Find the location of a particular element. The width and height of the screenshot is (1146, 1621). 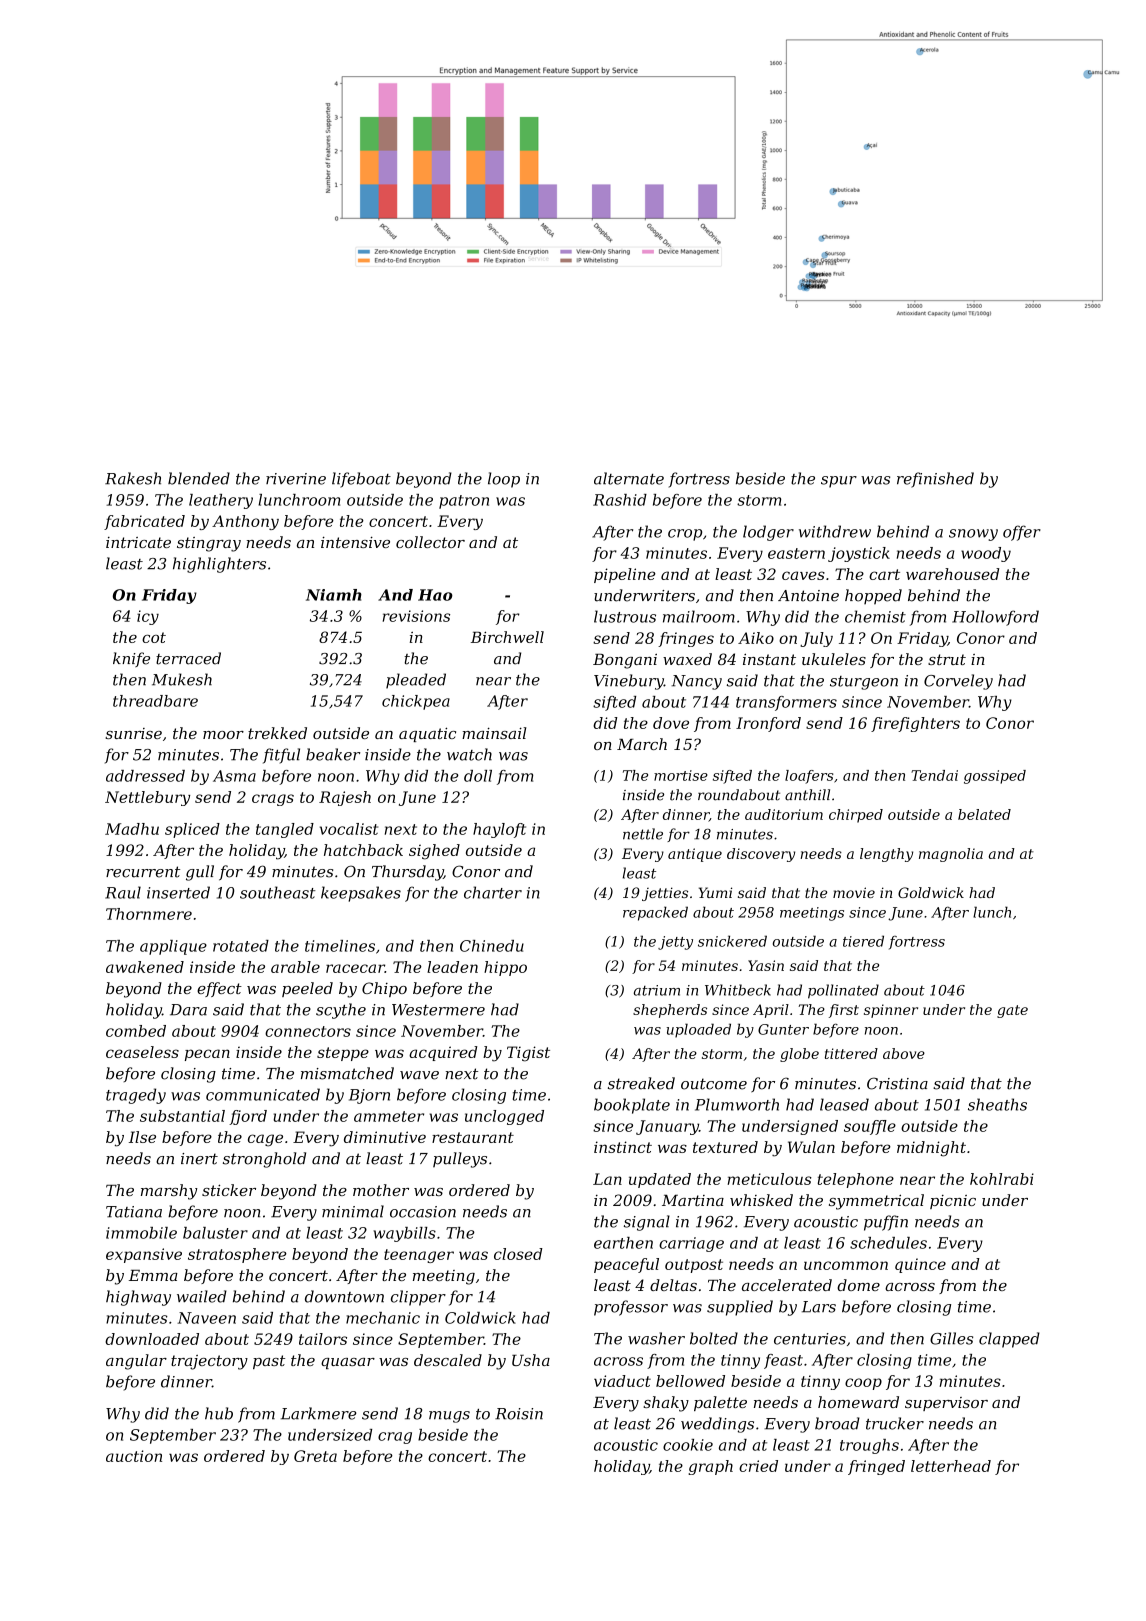

intensive is located at coordinates (355, 542).
